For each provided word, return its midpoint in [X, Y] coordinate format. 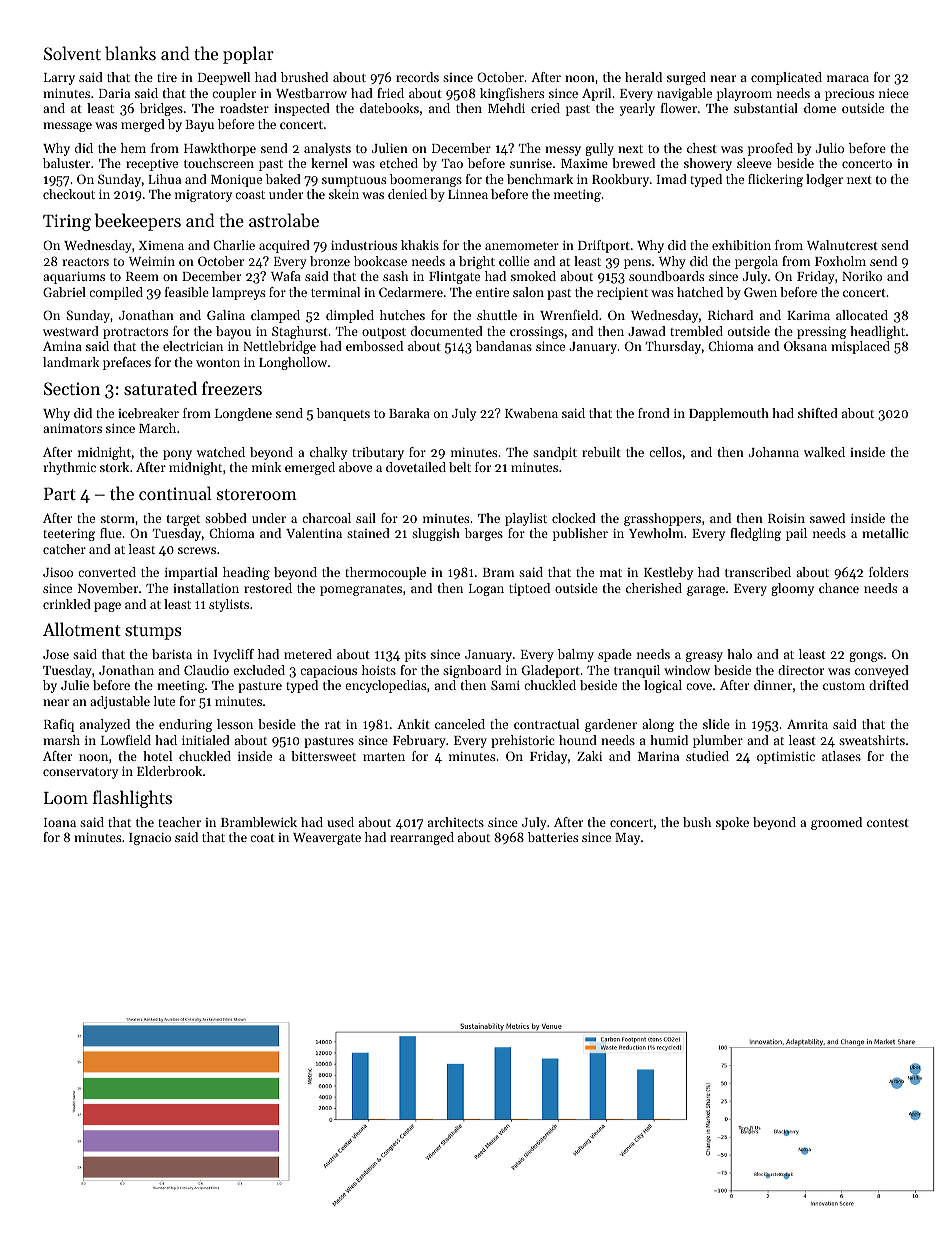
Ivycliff [233, 655]
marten [384, 757]
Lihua [164, 179]
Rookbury [620, 180]
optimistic [786, 758]
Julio [830, 148]
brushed [304, 77]
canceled [460, 724]
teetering [69, 535]
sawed [827, 518]
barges [484, 534]
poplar [248, 55]
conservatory [80, 773]
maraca [848, 78]
